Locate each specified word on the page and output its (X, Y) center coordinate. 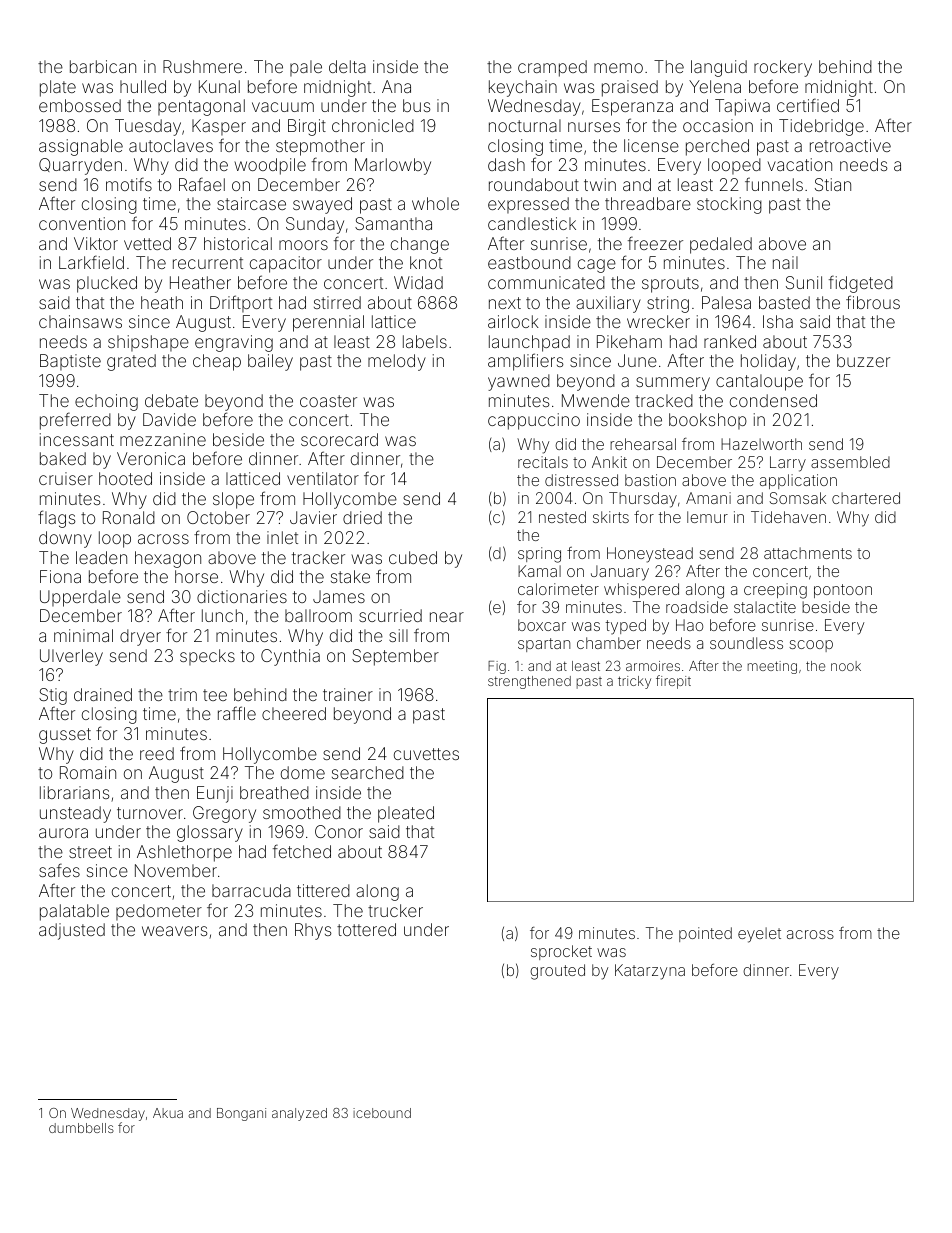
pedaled (721, 245)
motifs (129, 184)
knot (426, 262)
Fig (497, 667)
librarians (75, 792)
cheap (217, 362)
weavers (175, 931)
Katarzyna (650, 972)
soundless (746, 643)
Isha (778, 321)
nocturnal (525, 125)
